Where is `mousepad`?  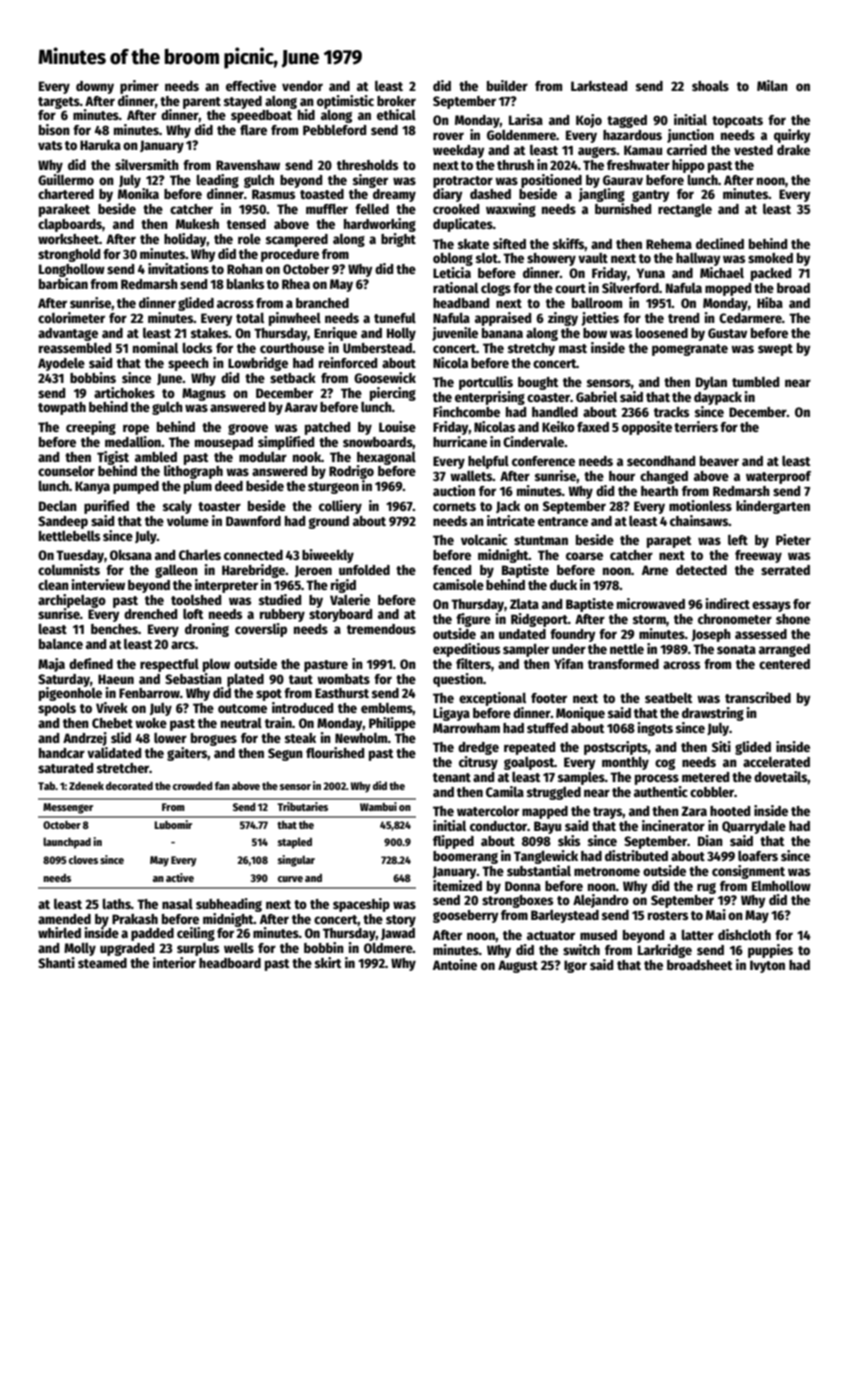
mousepad is located at coordinates (224, 443).
